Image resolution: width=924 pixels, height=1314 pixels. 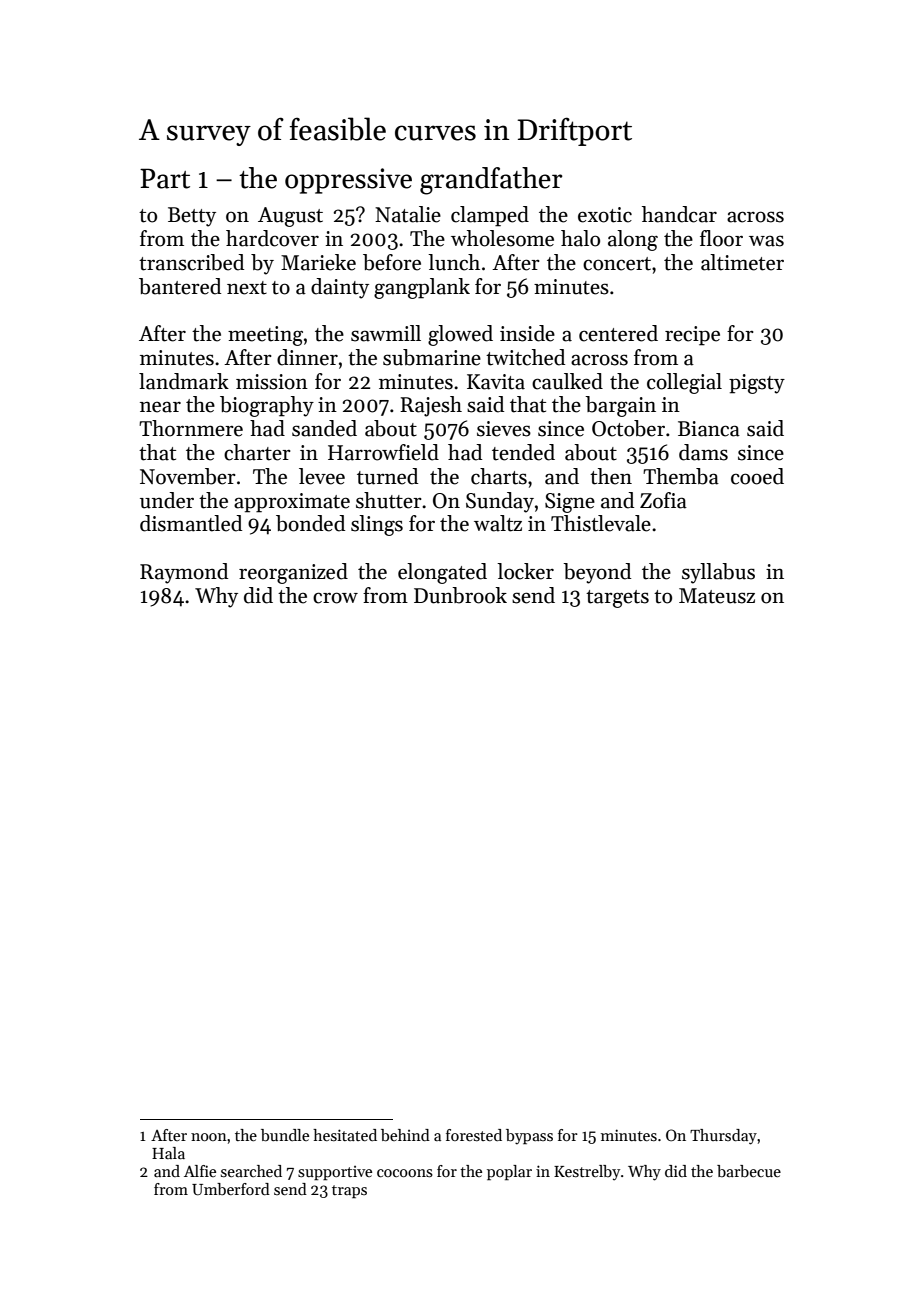 I want to click on bypass, so click(x=529, y=1137).
